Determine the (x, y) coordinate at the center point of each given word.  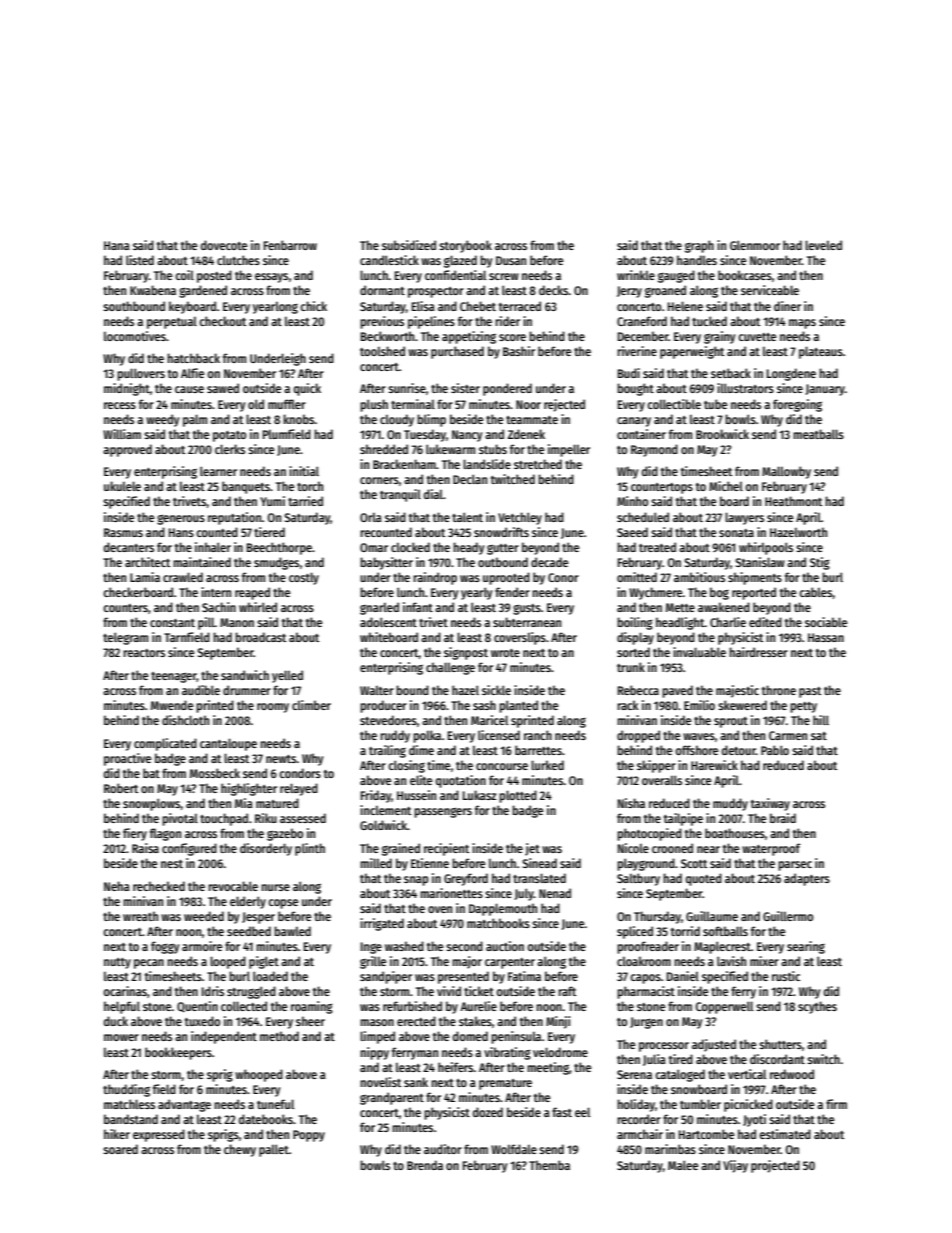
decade (549, 562)
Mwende (172, 705)
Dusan (511, 260)
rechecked (159, 886)
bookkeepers (178, 1053)
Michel (726, 486)
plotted (518, 796)
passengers (443, 812)
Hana (117, 245)
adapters (807, 879)
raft (567, 991)
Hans (181, 532)
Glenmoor (755, 245)
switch (823, 1059)
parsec (795, 866)
